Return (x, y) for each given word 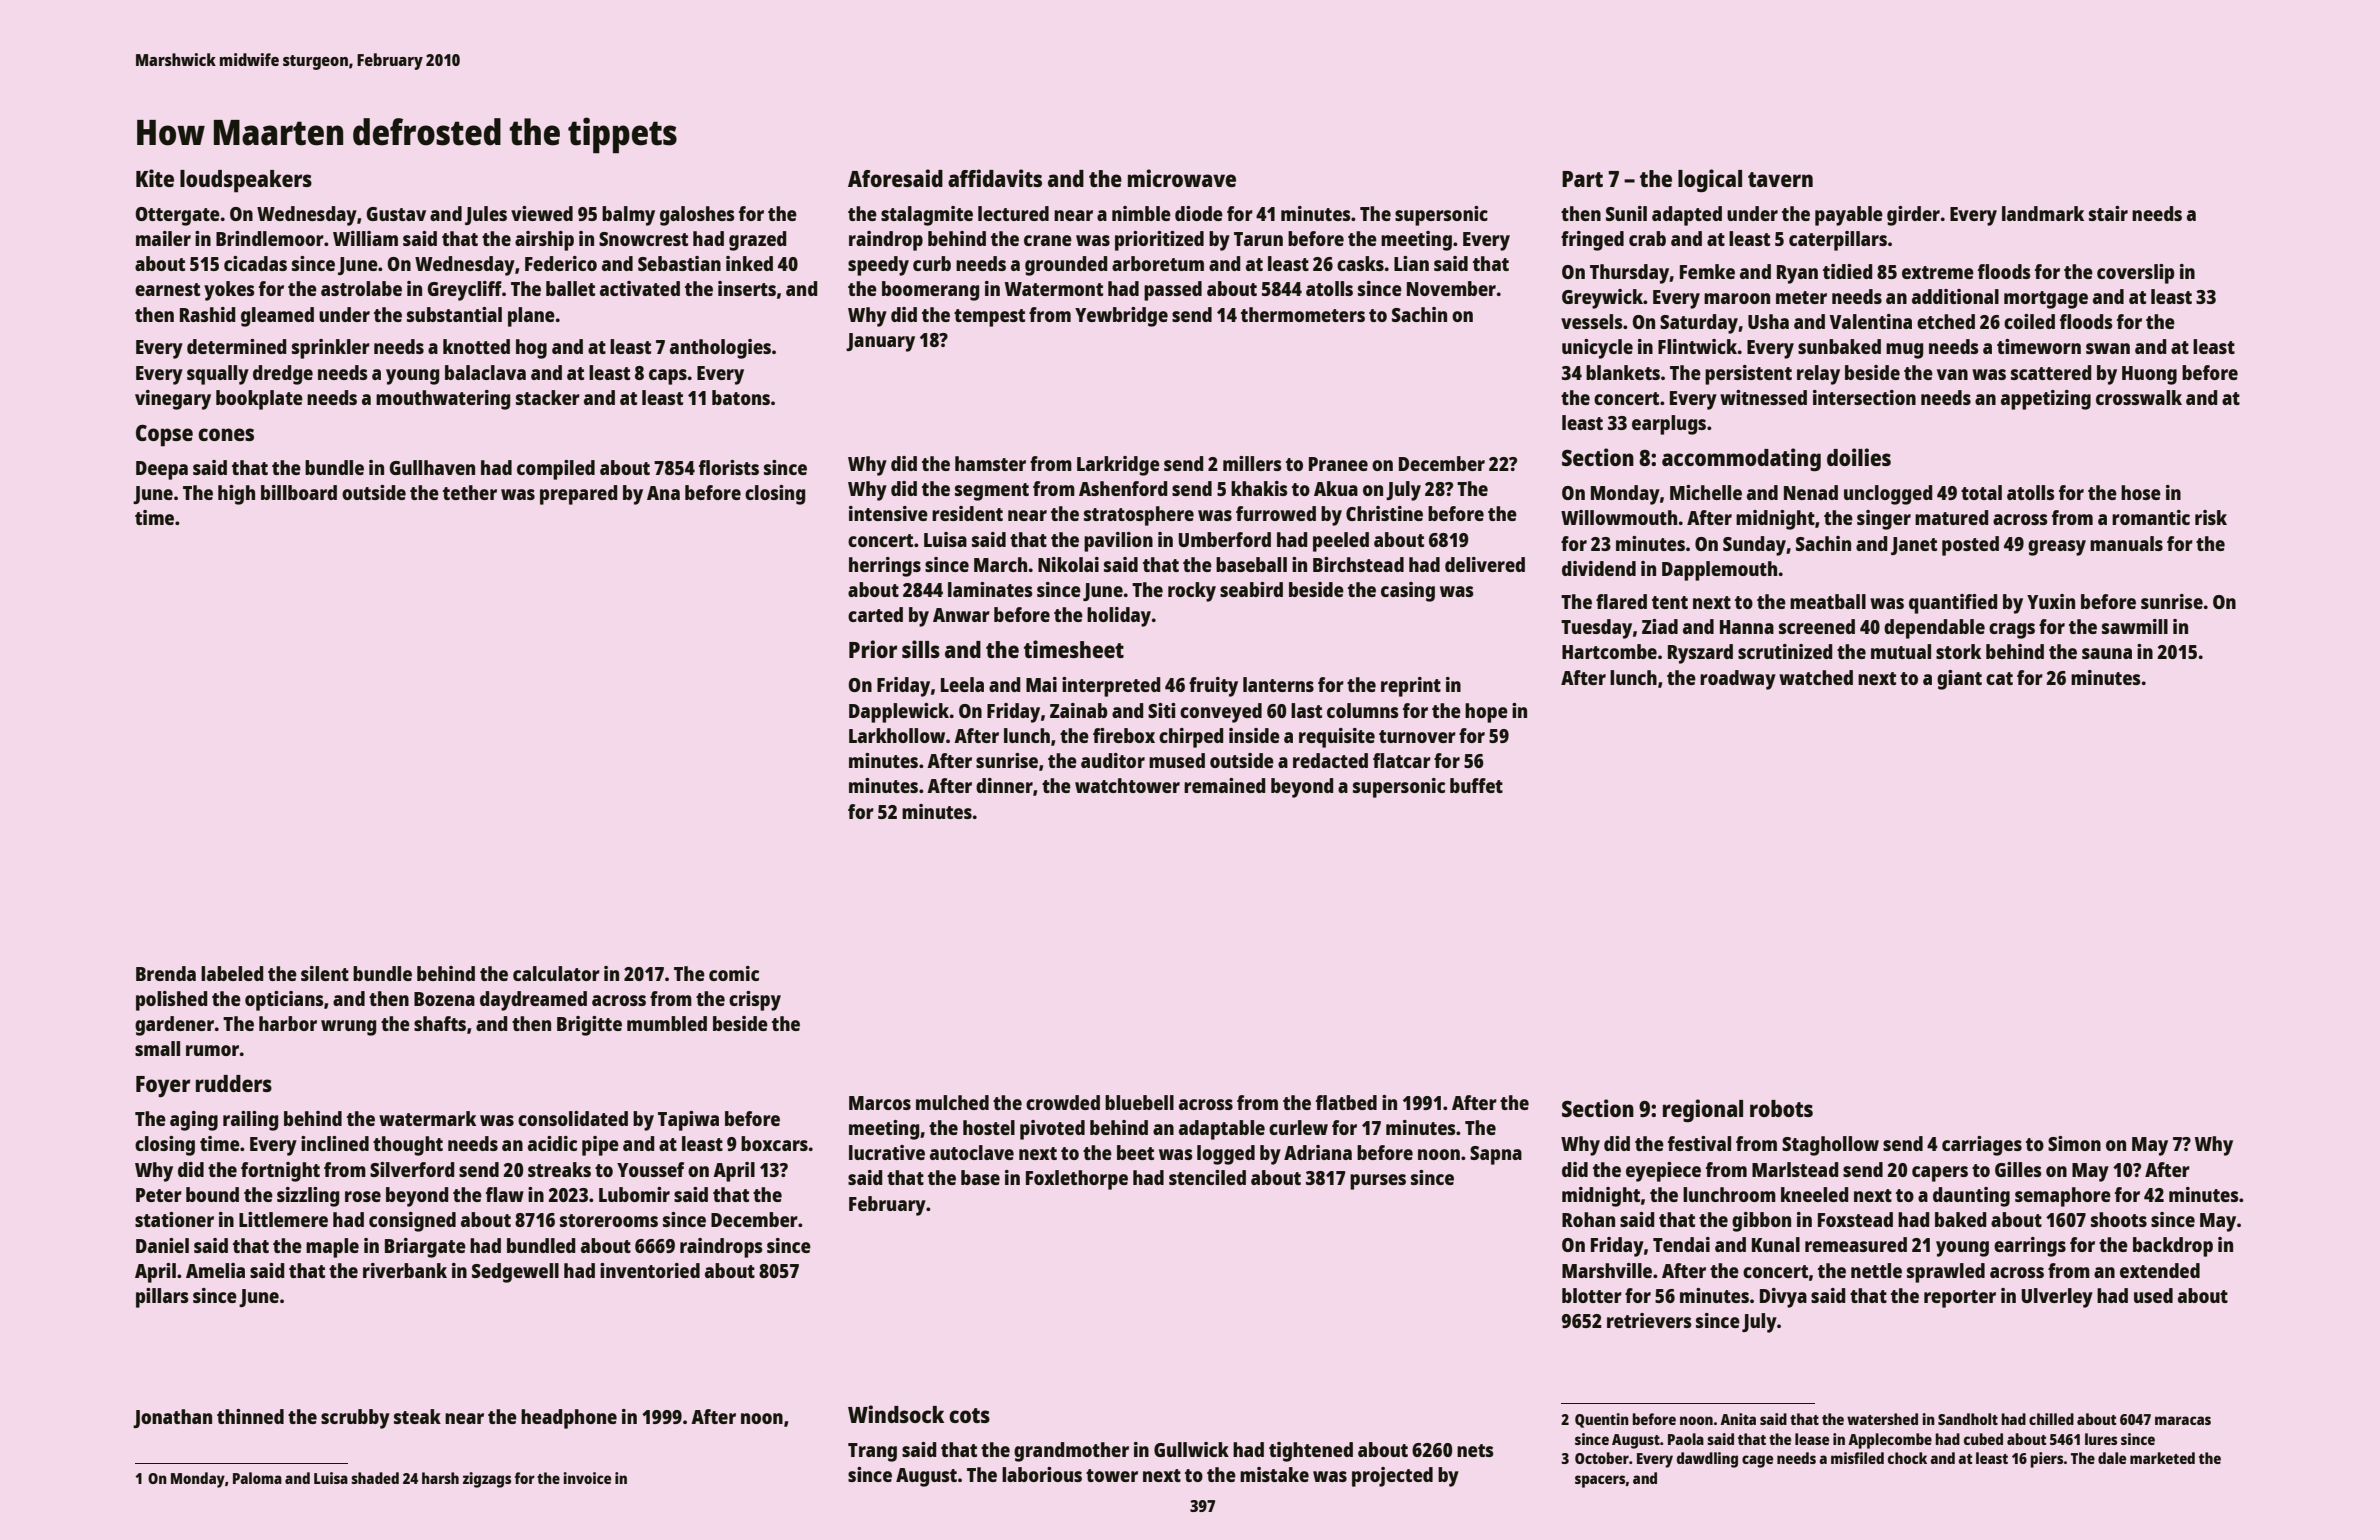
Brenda (166, 973)
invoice (587, 1478)
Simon (2074, 1143)
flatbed (1346, 1102)
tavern (1780, 179)
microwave (1182, 178)
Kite (155, 178)
